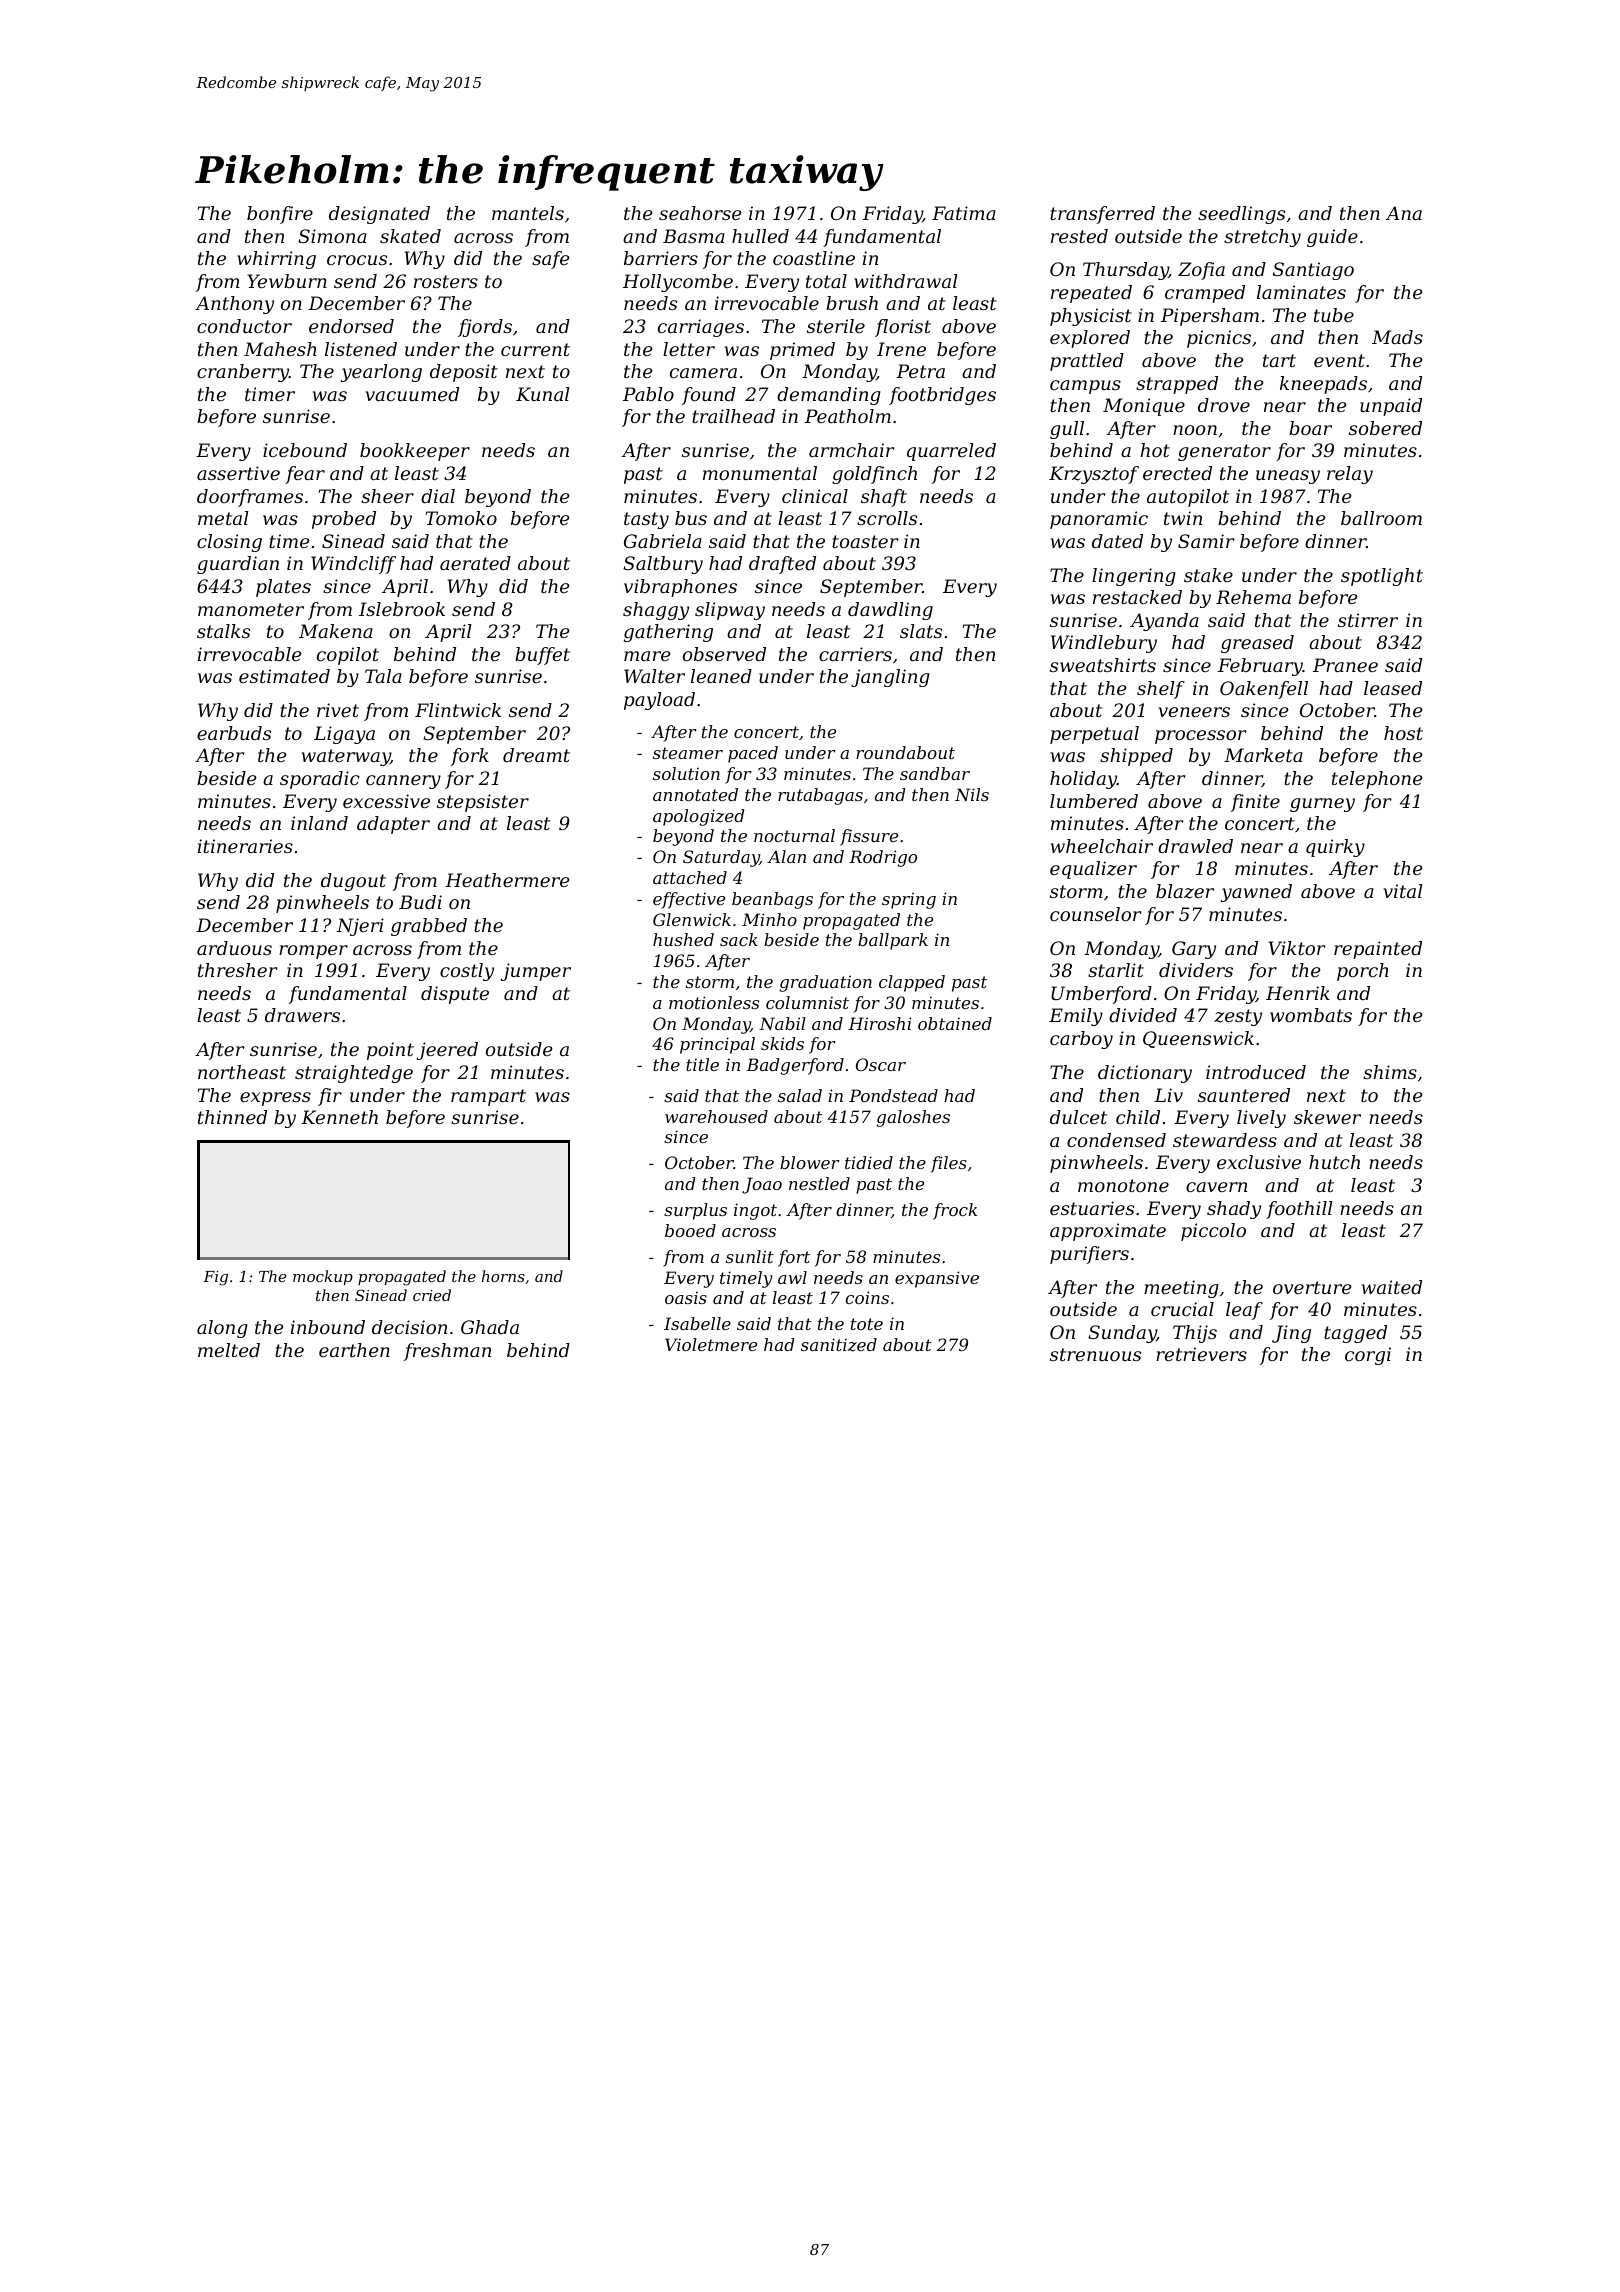  I want to click on buffet, so click(542, 656).
